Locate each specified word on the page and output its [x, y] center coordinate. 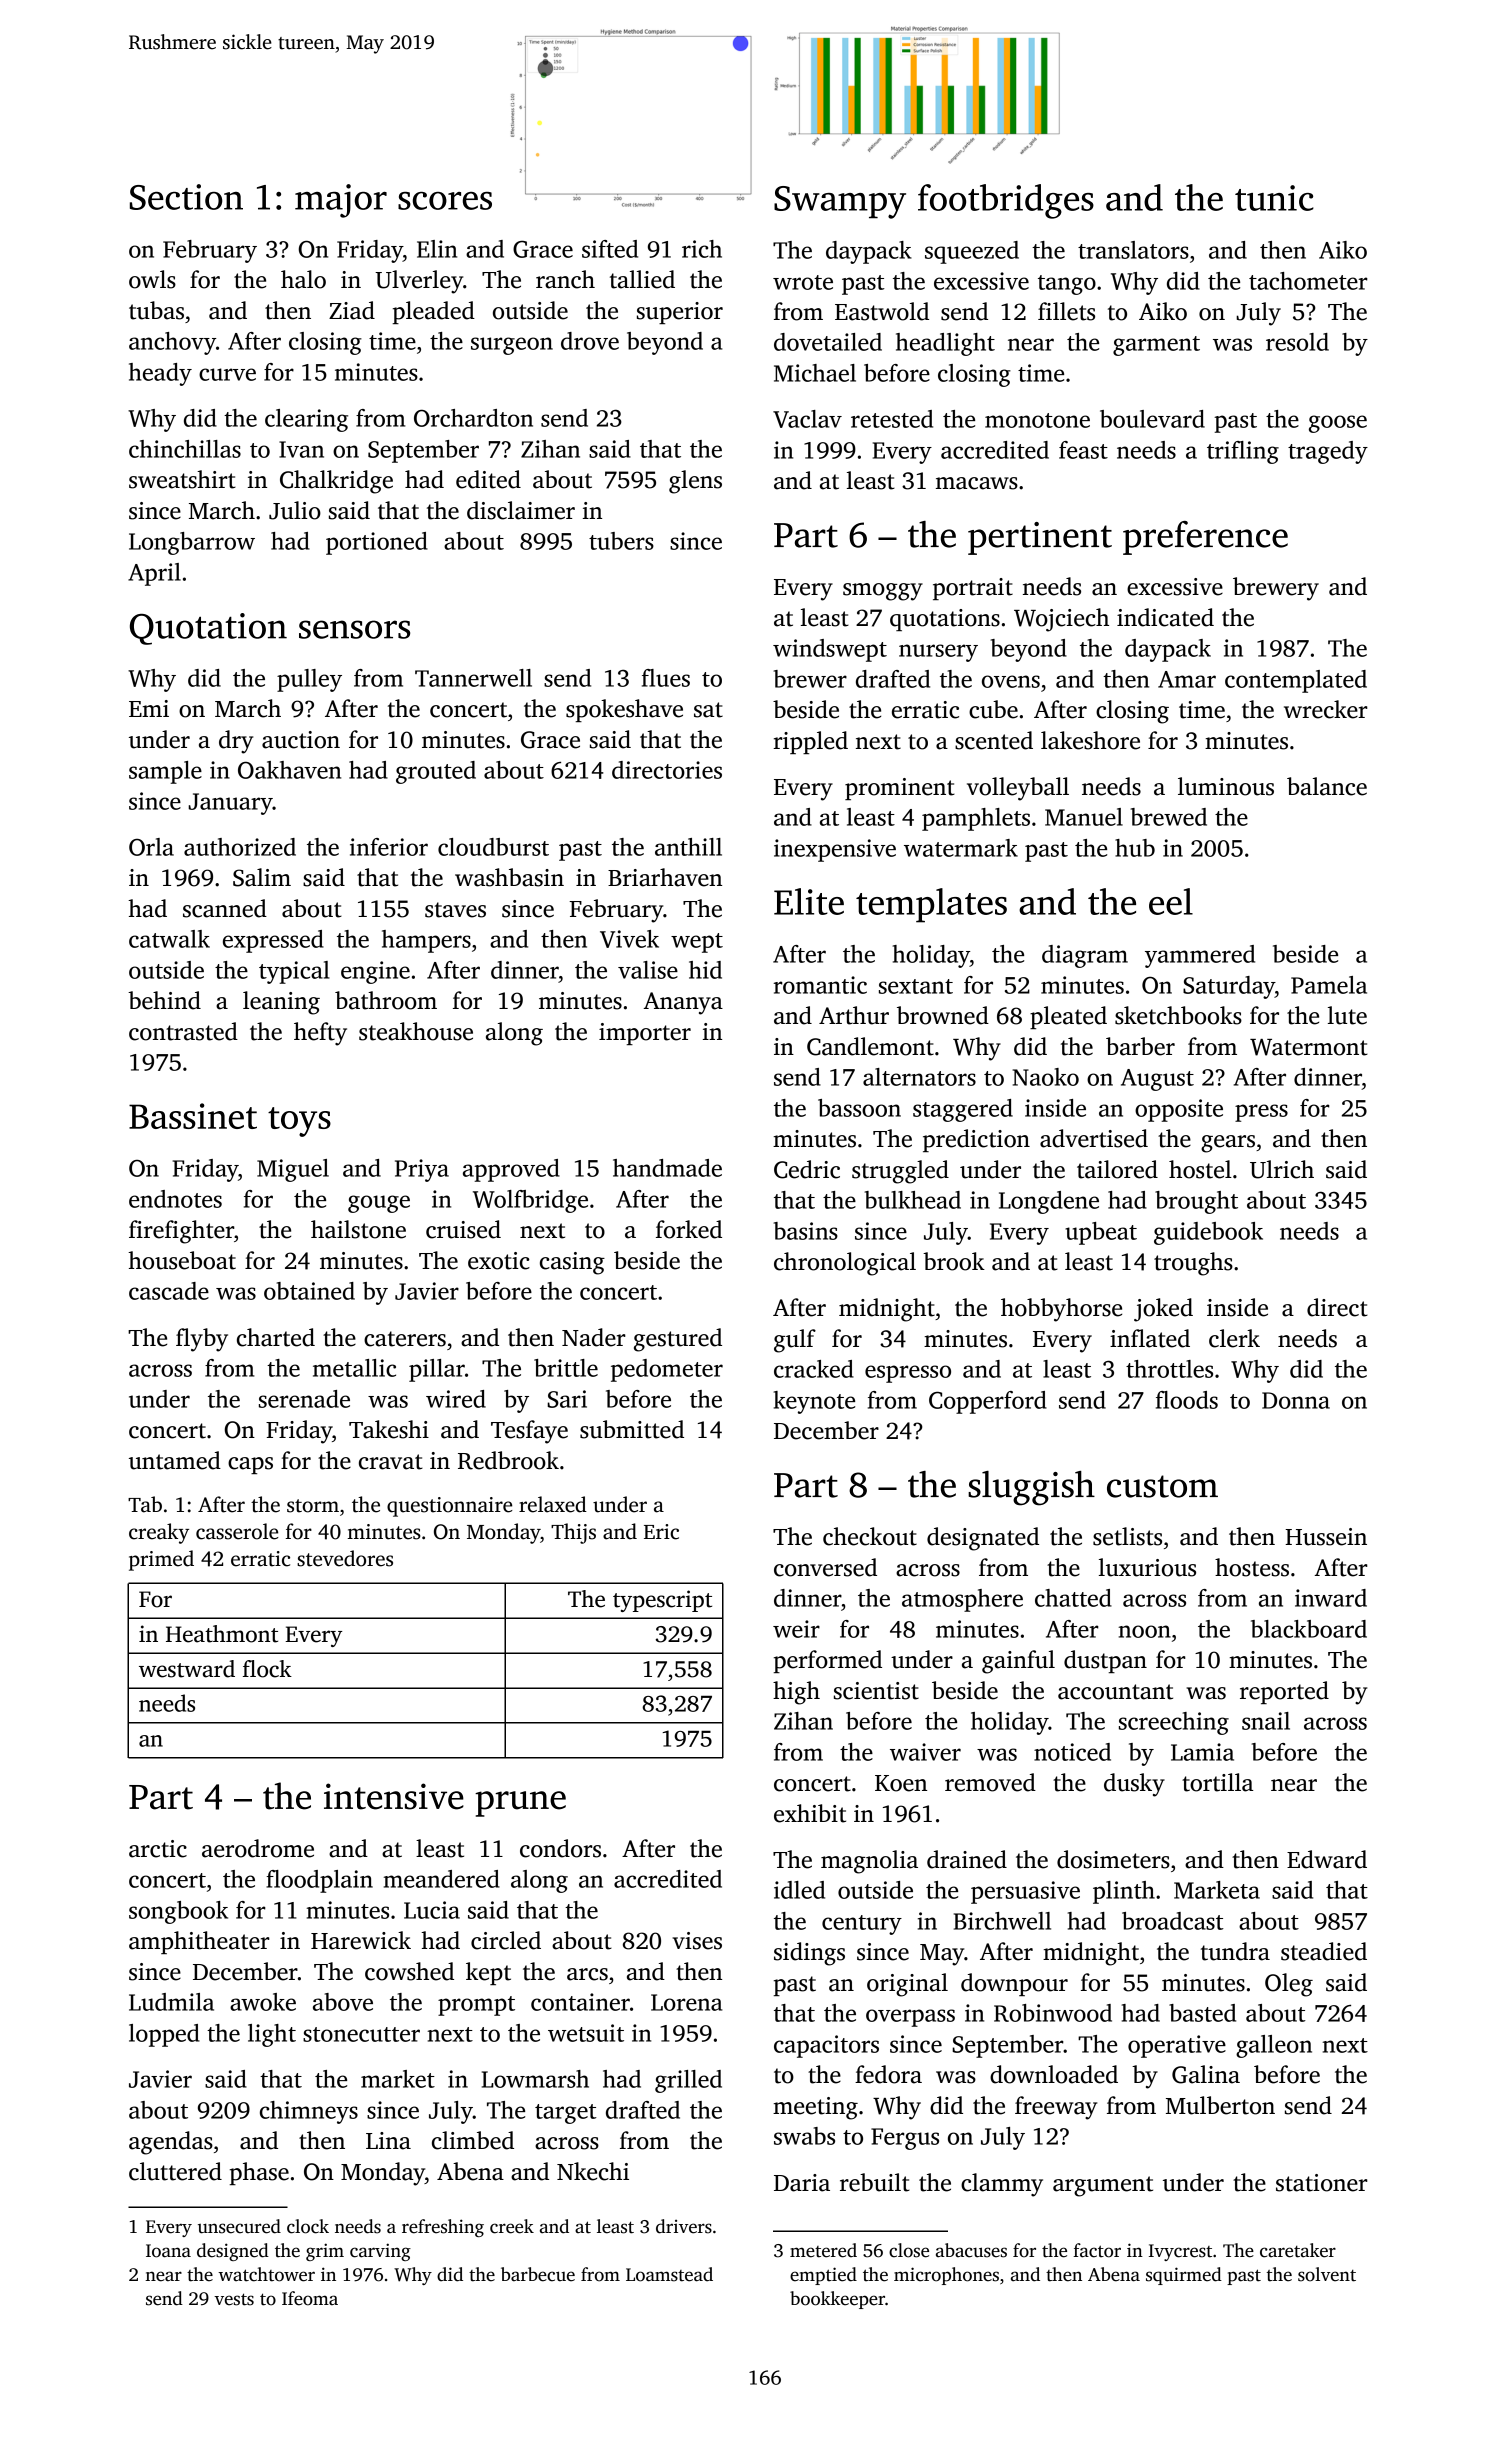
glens [695, 482]
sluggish [1031, 1488]
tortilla [1217, 1782]
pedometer [667, 1370]
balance [1327, 786]
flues [666, 678]
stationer [1322, 2183]
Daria [802, 2183]
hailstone [358, 1229]
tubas [156, 310]
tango [1067, 285]
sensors [354, 629]
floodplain [319, 1881]
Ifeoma [310, 2298]
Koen [901, 1783]
